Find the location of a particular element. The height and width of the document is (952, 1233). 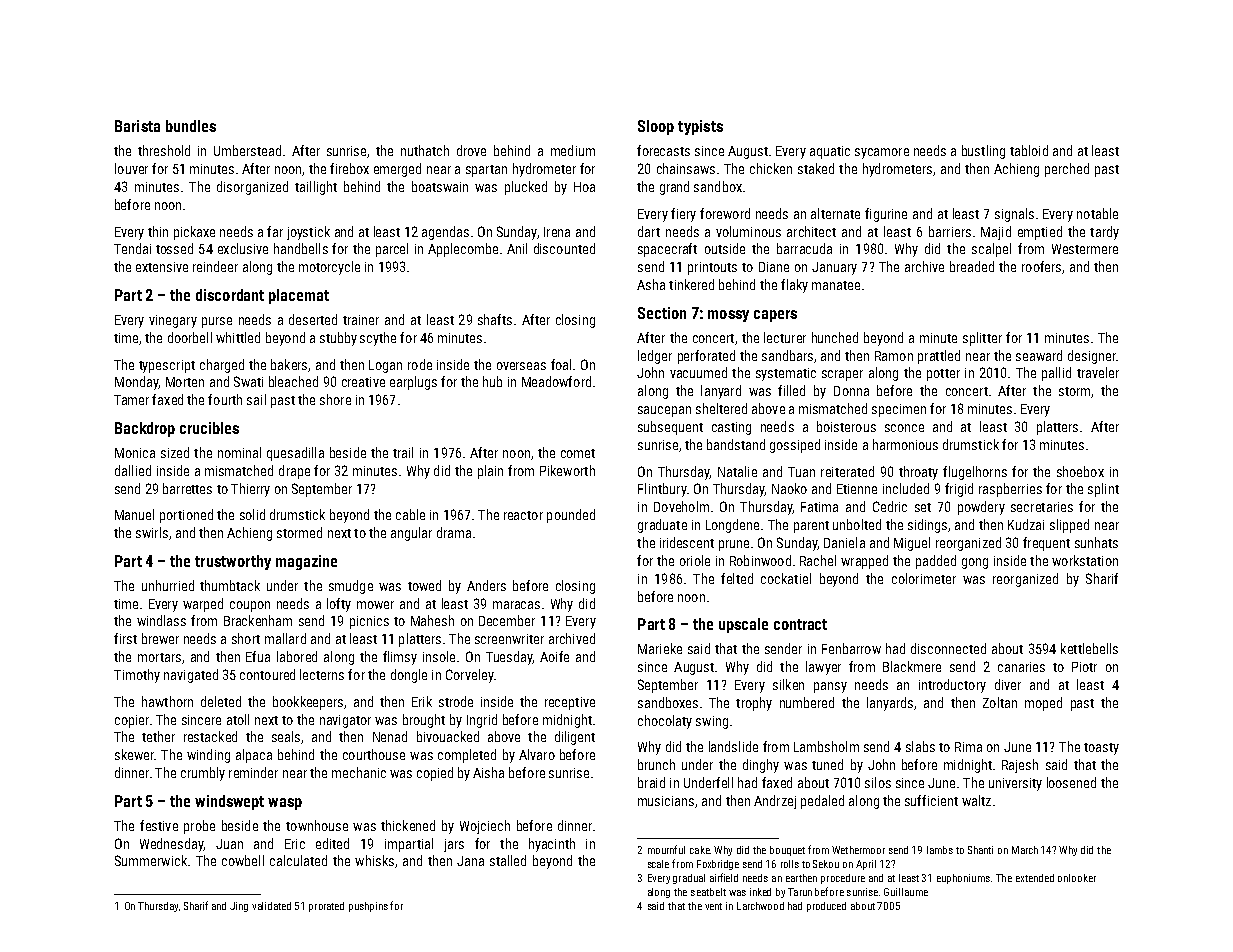

Longdene is located at coordinates (732, 526).
